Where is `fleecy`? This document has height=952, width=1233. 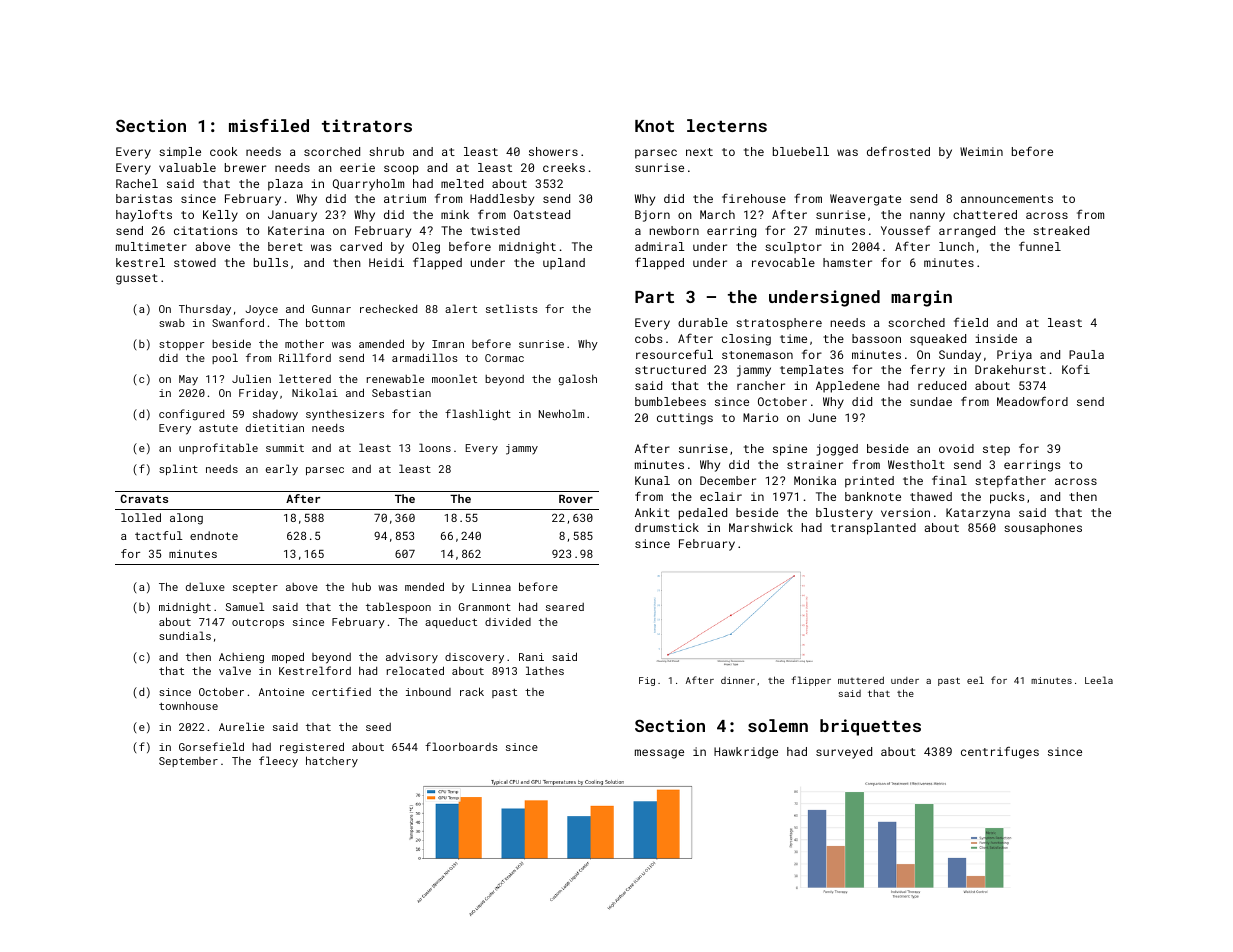 fleecy is located at coordinates (278, 762).
